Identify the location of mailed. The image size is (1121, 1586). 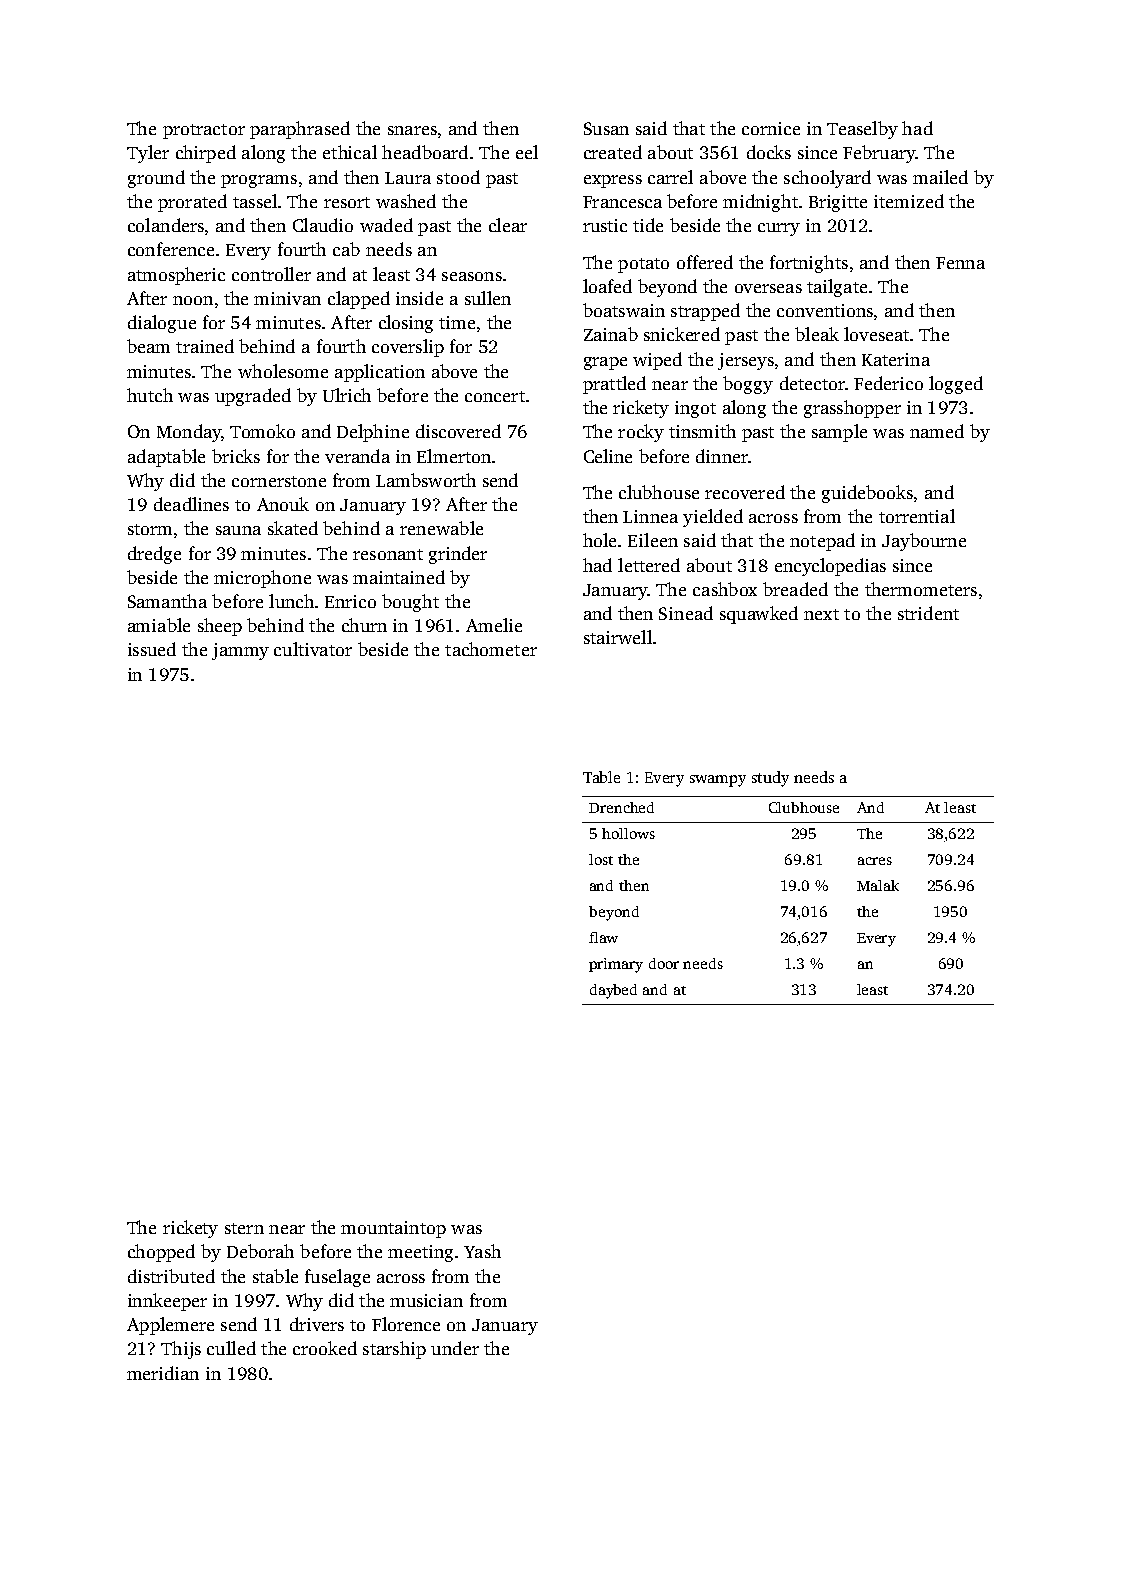
(940, 177).
